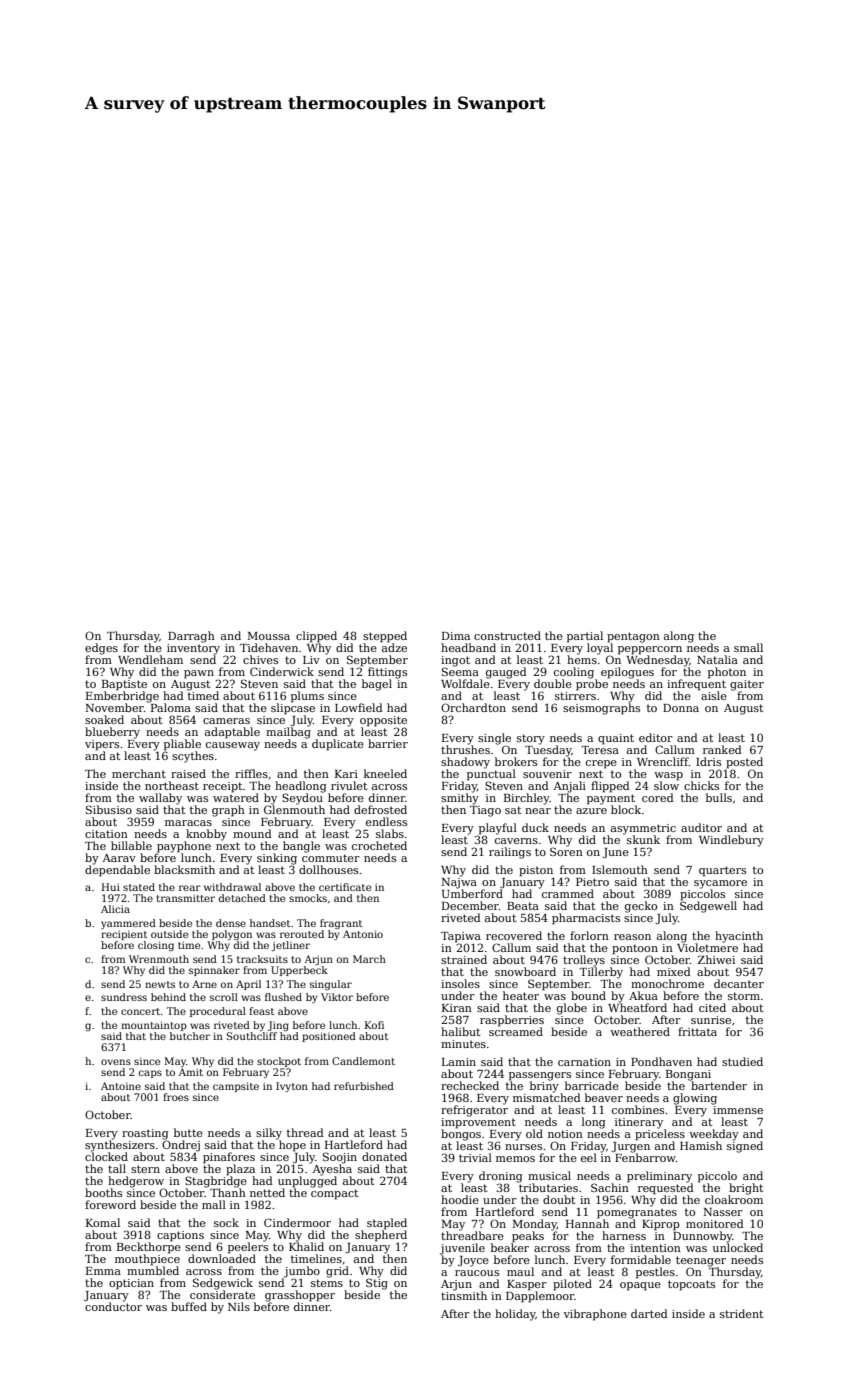 This document has width=849, height=1400. I want to click on buffed, so click(189, 1306).
